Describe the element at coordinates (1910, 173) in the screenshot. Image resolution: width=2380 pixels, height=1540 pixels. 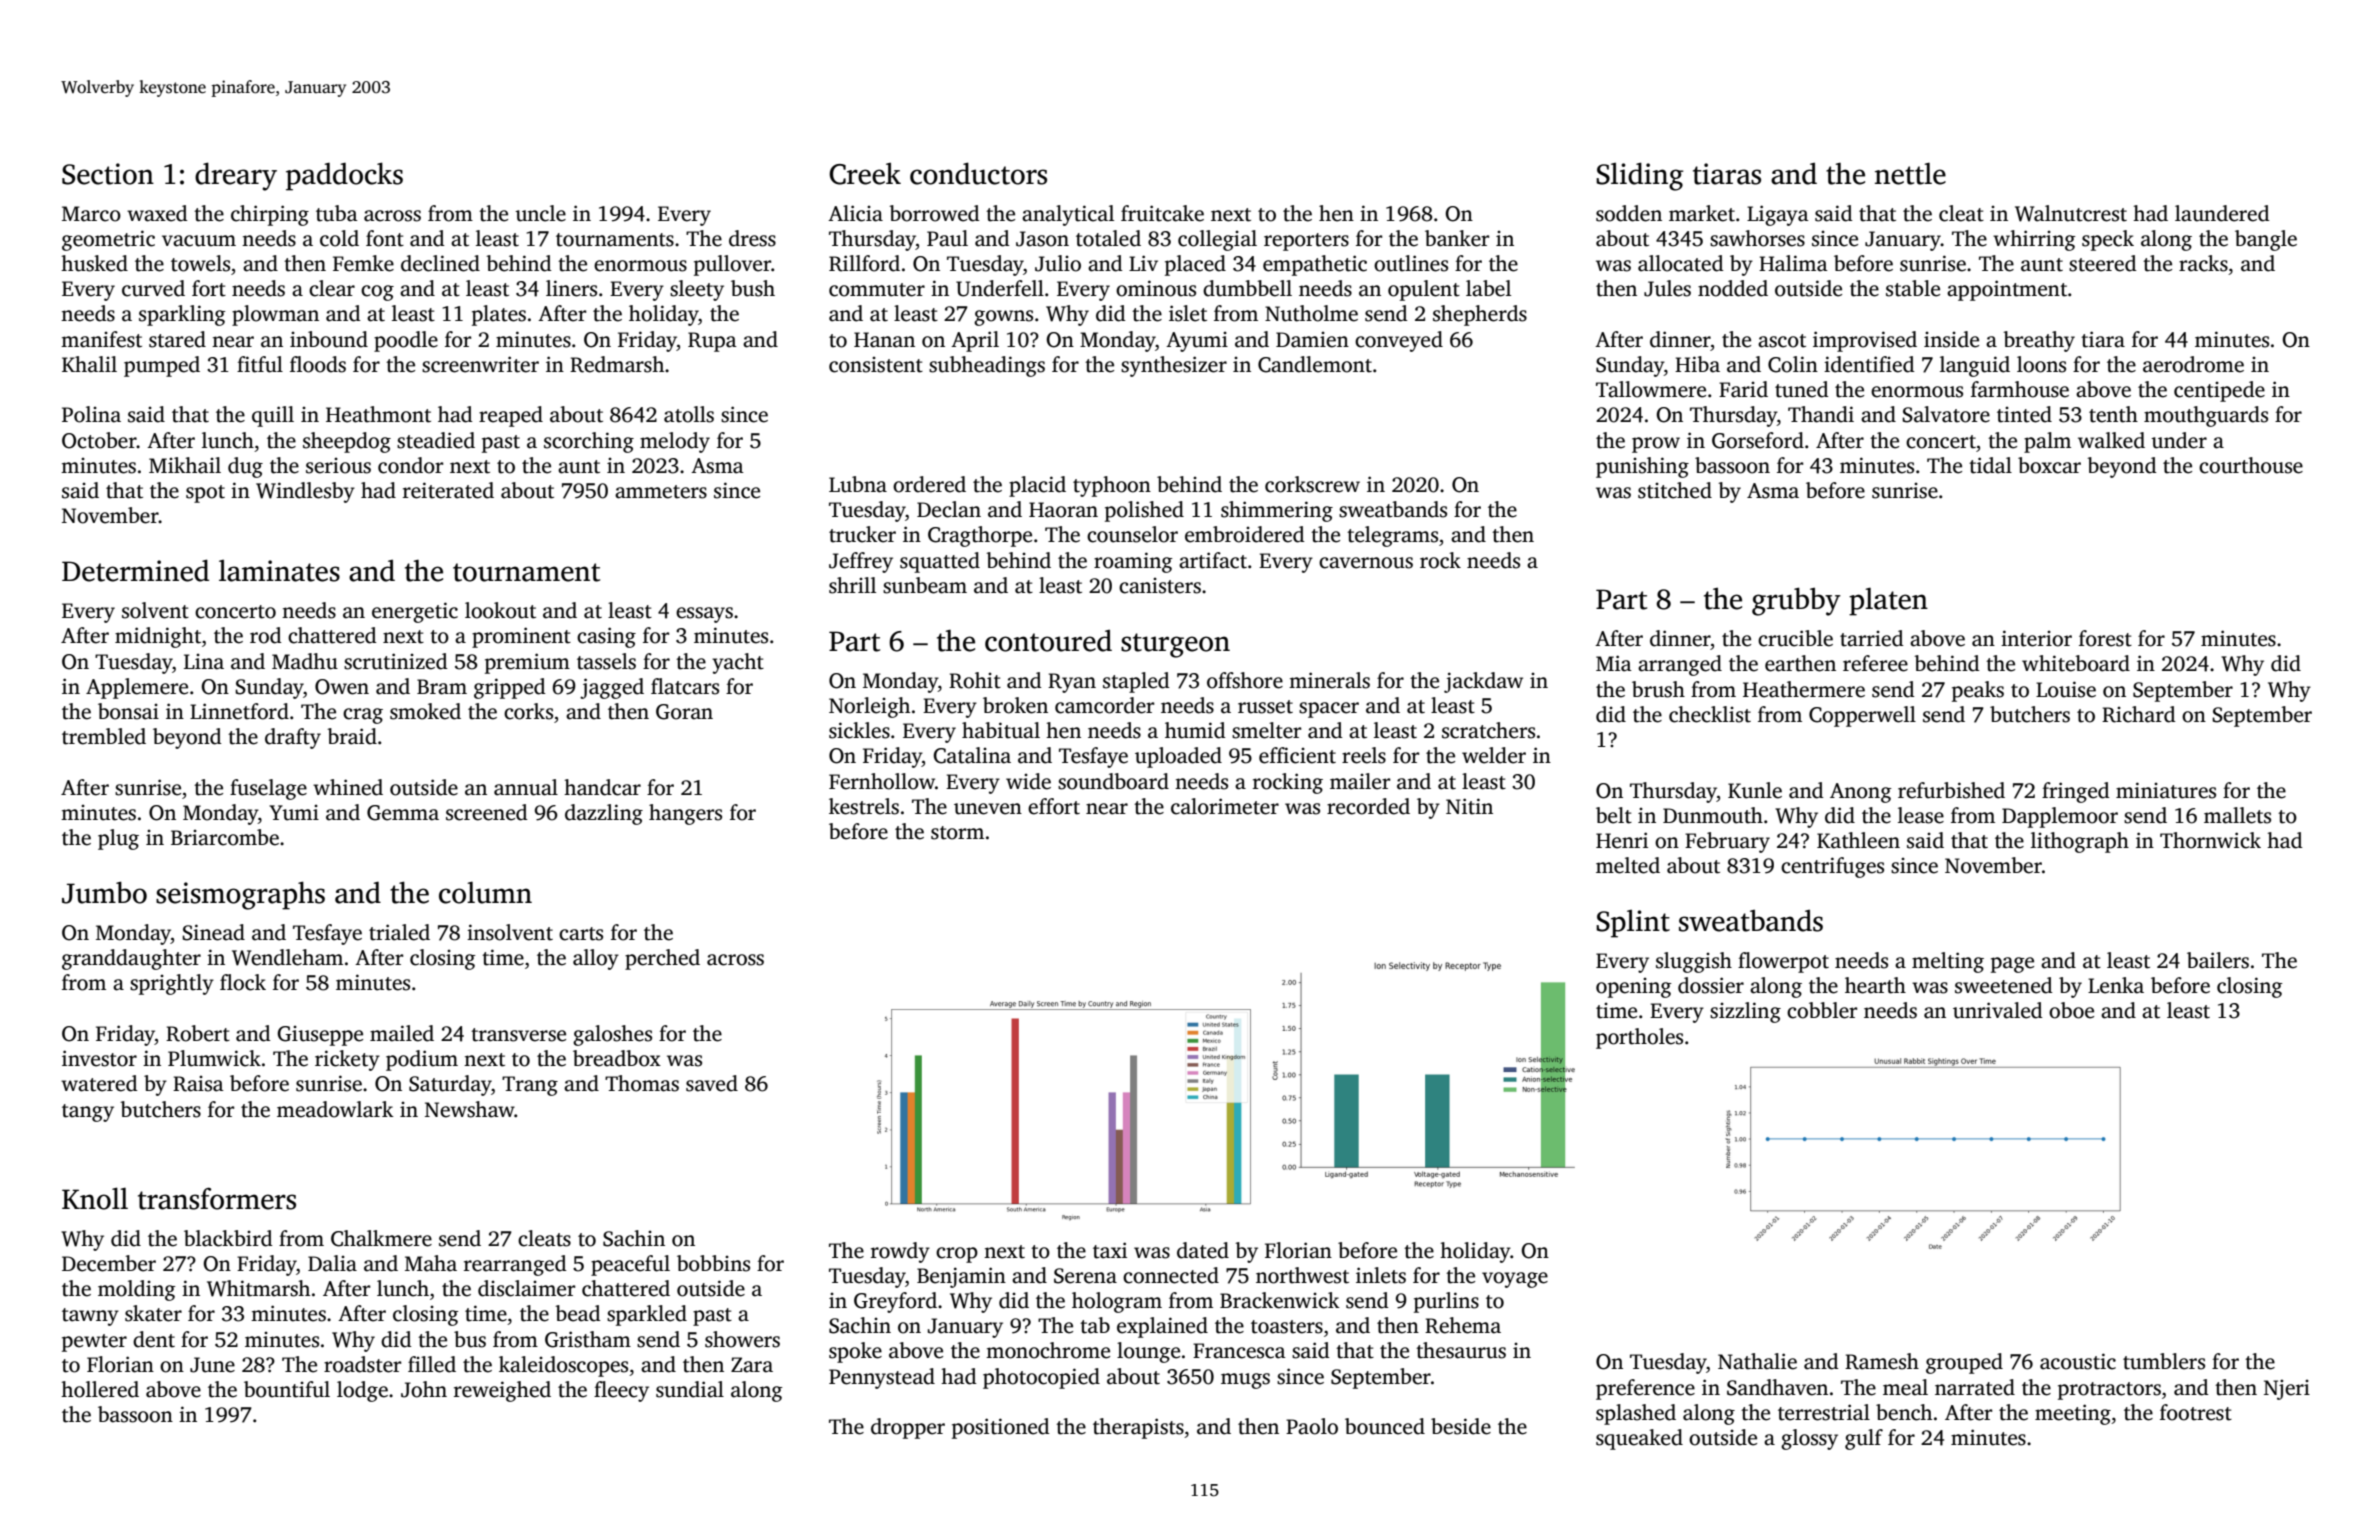
I see `nettle` at that location.
